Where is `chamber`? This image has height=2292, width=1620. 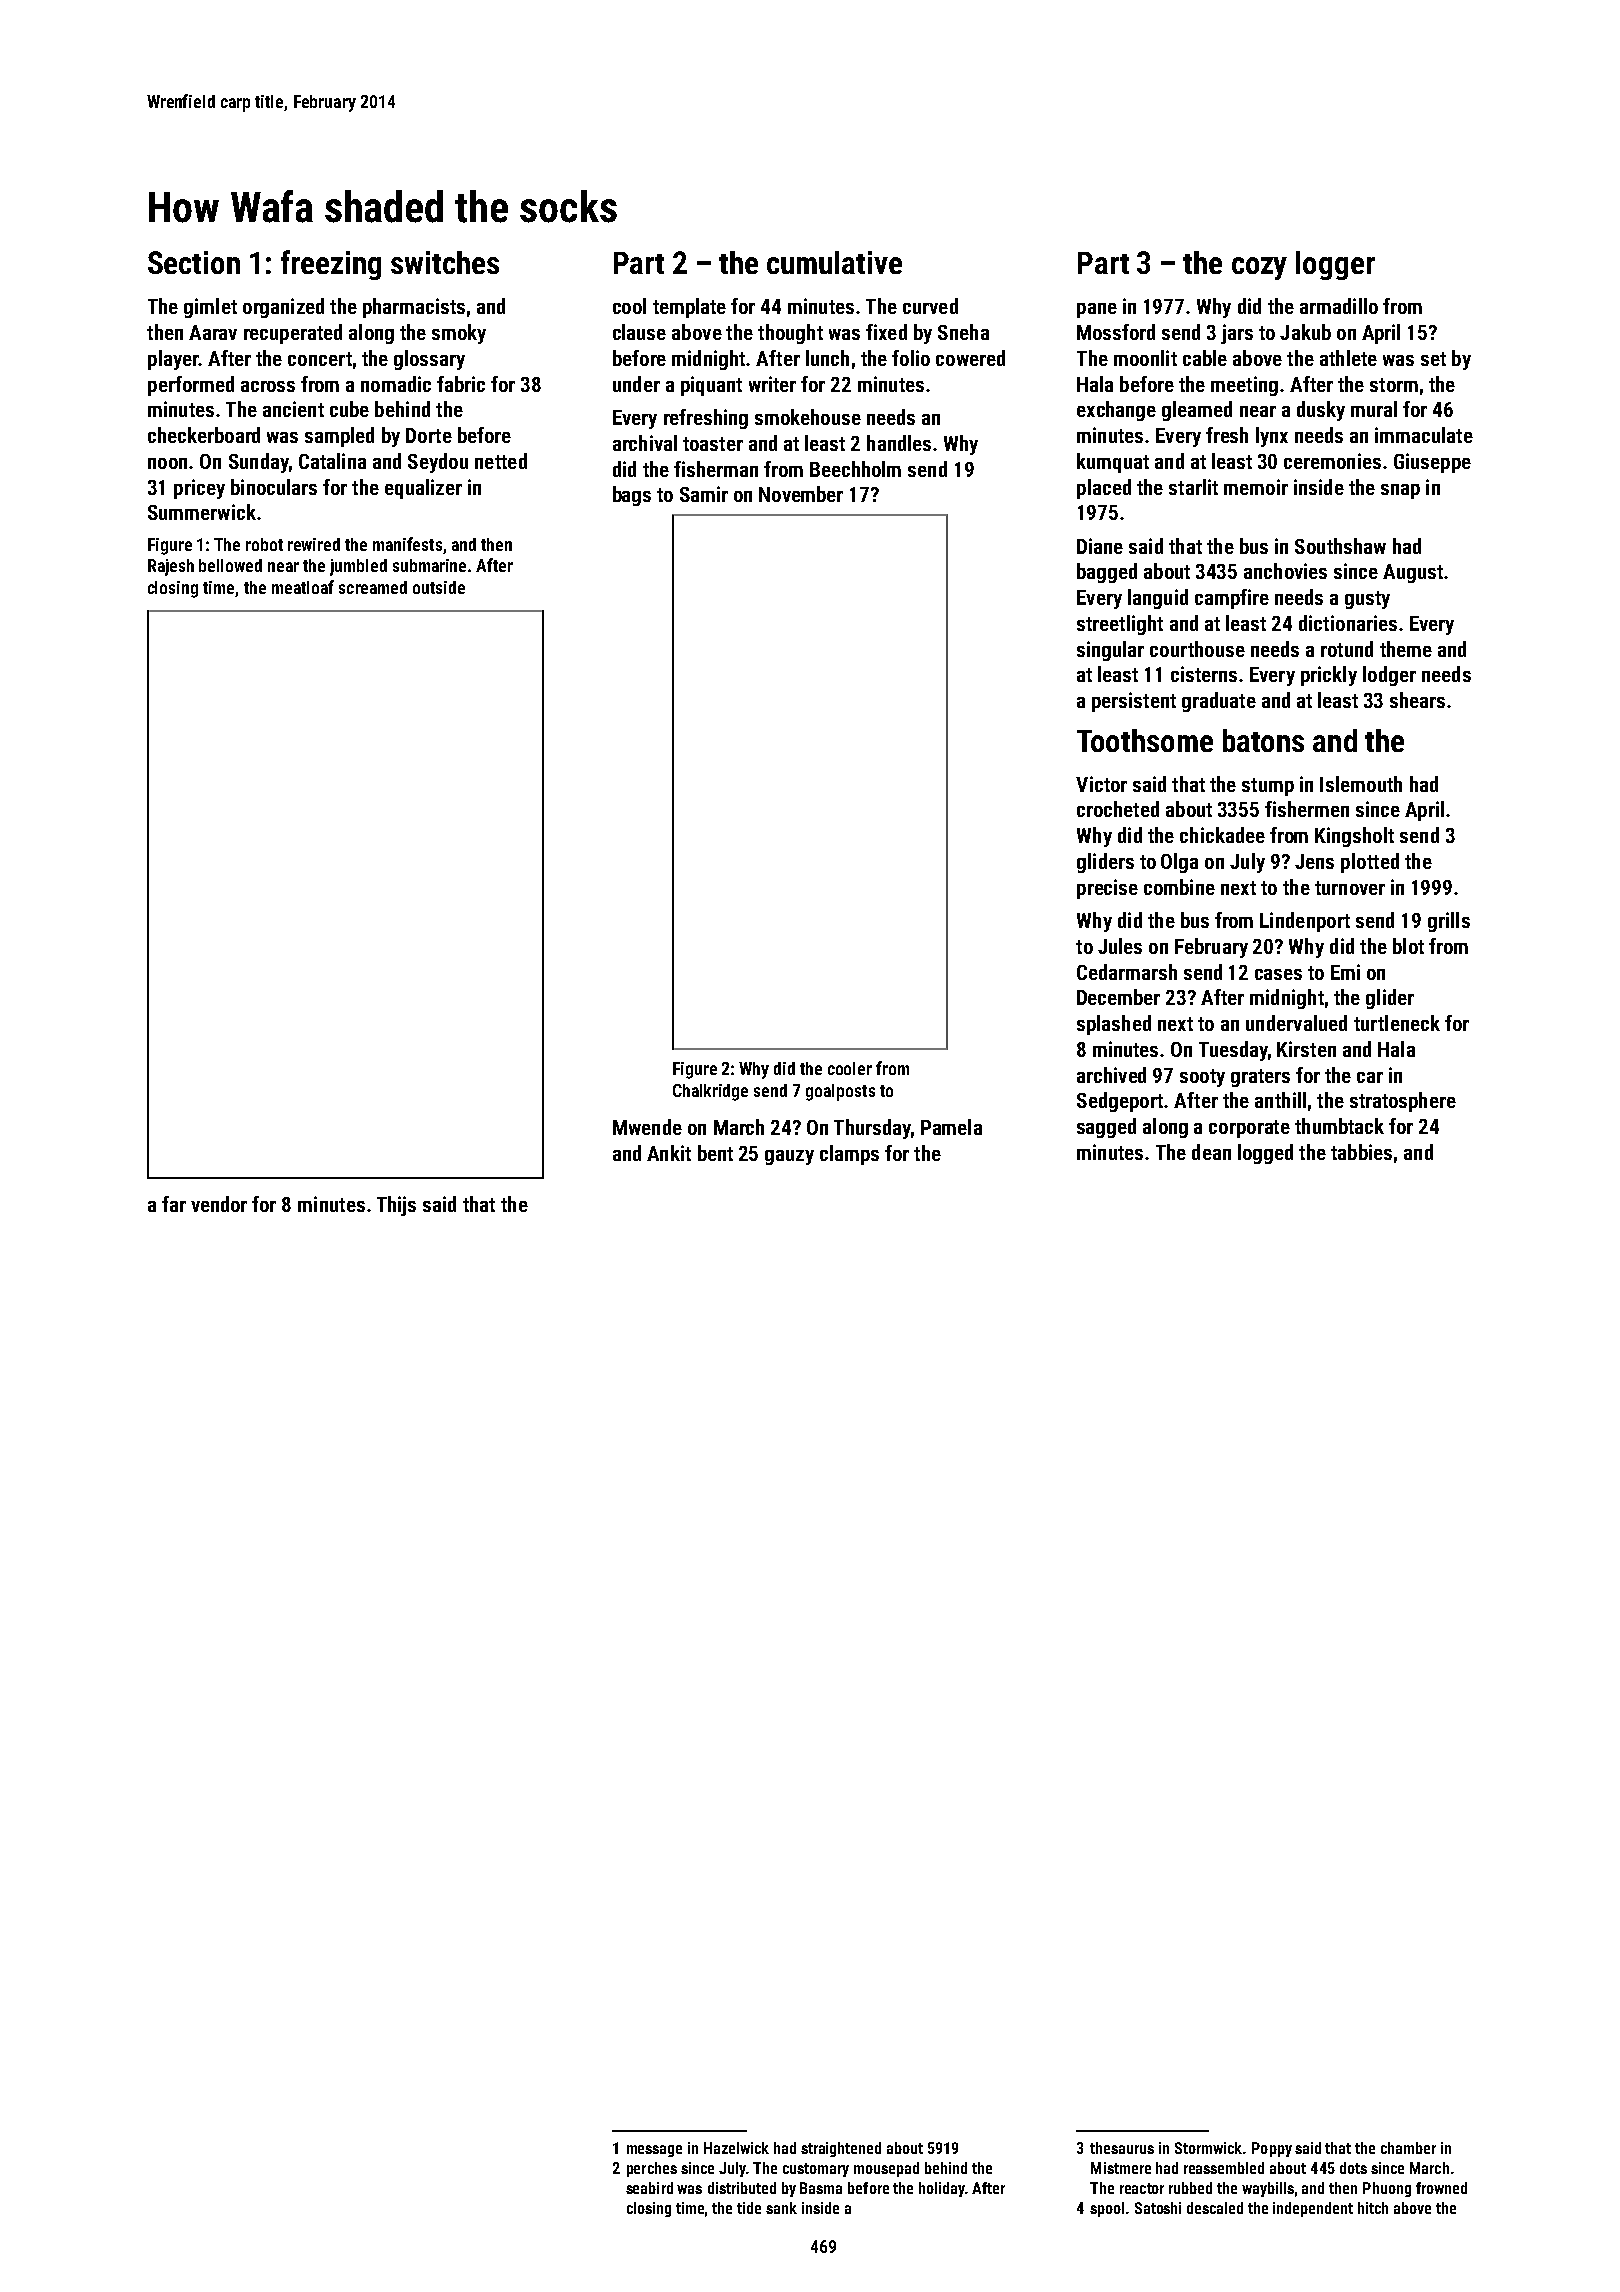 chamber is located at coordinates (1408, 2148).
